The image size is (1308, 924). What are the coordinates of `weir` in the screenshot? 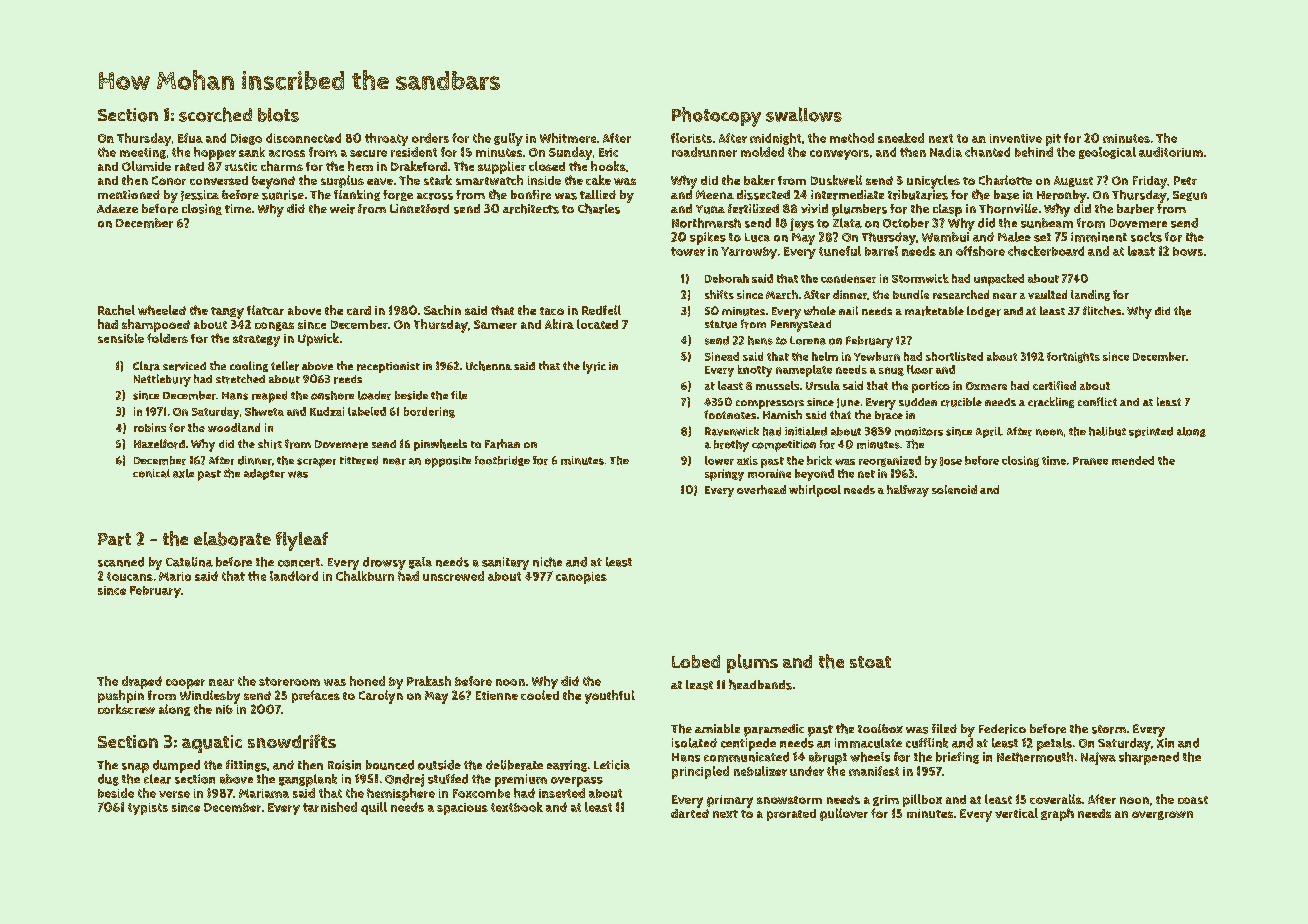 It's located at (342, 209).
